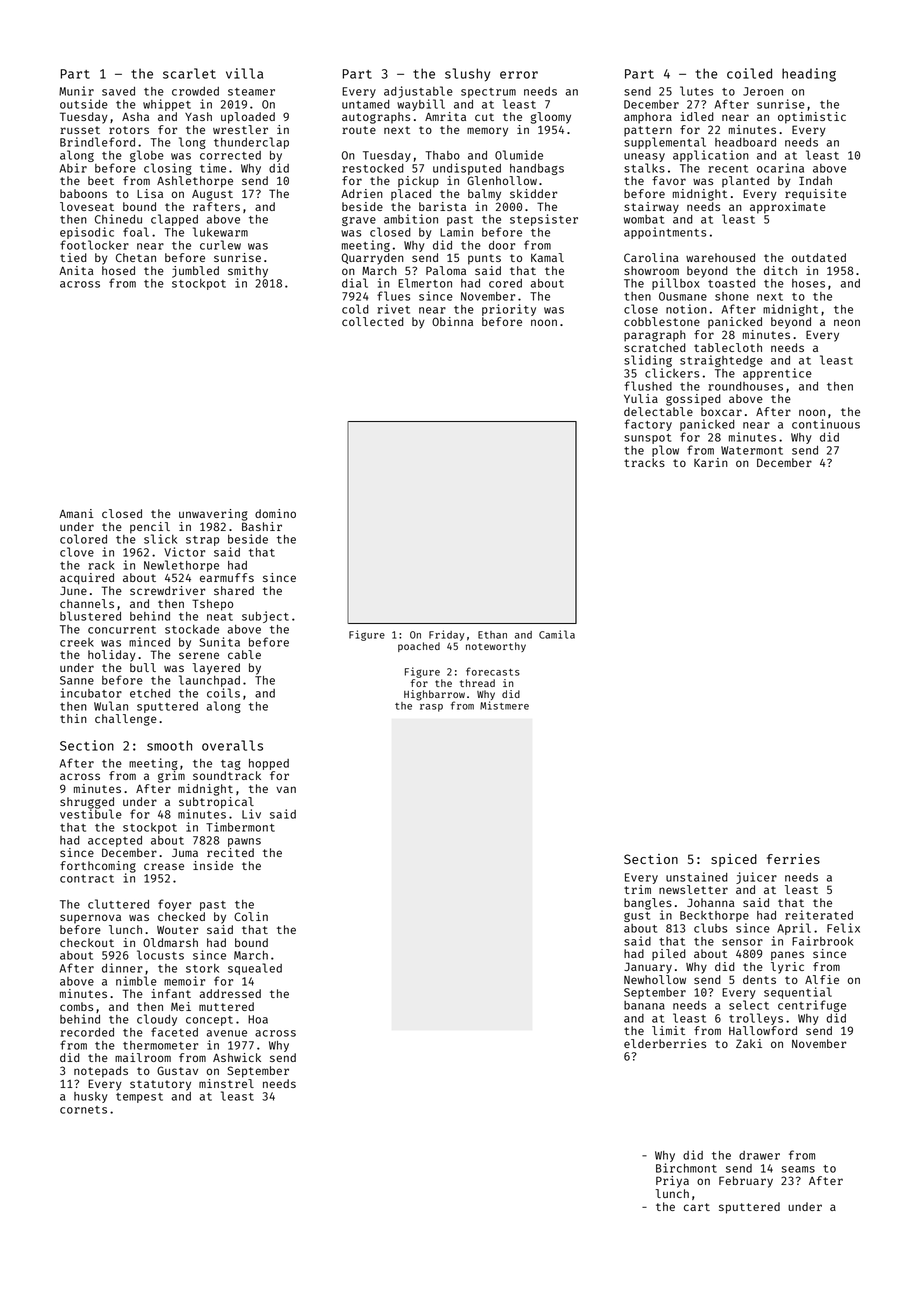 The image size is (924, 1308). I want to click on unstained, so click(697, 877).
